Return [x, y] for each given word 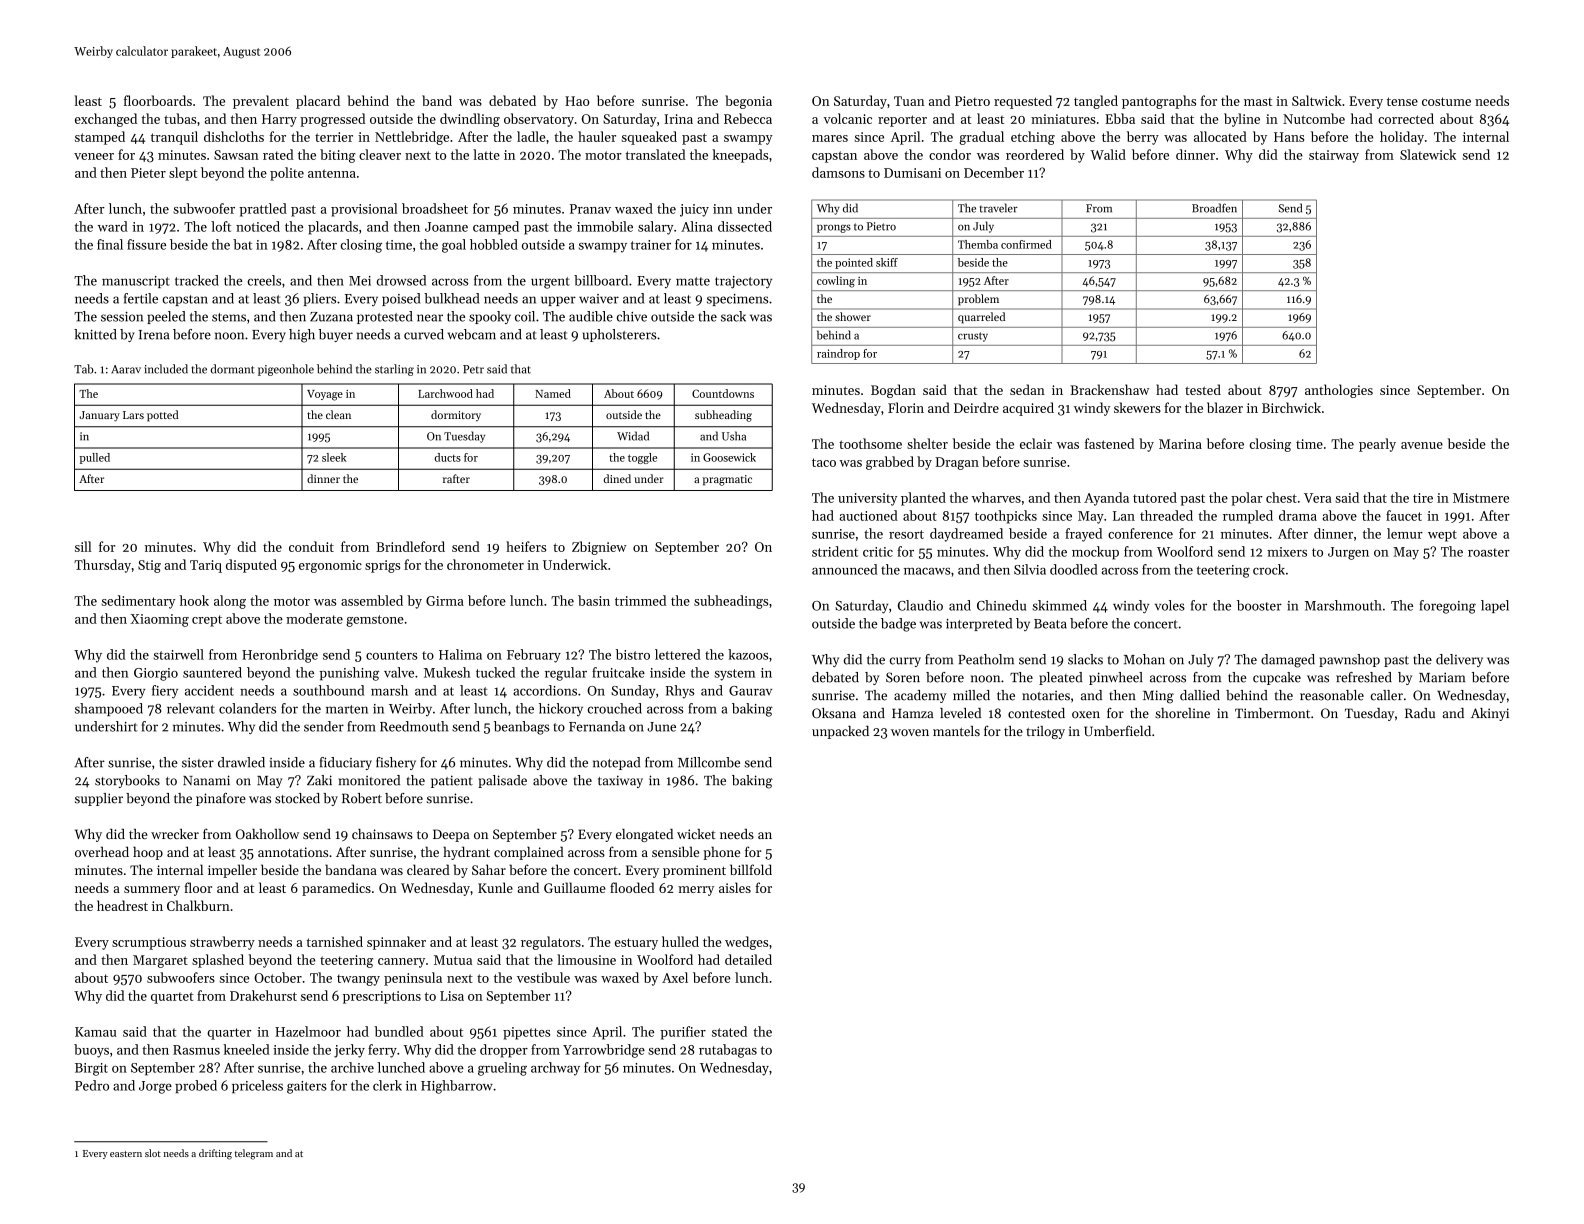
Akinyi [1490, 714]
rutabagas [728, 1051]
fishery [396, 763]
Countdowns [723, 393]
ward [113, 226]
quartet [172, 998]
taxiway [620, 781]
